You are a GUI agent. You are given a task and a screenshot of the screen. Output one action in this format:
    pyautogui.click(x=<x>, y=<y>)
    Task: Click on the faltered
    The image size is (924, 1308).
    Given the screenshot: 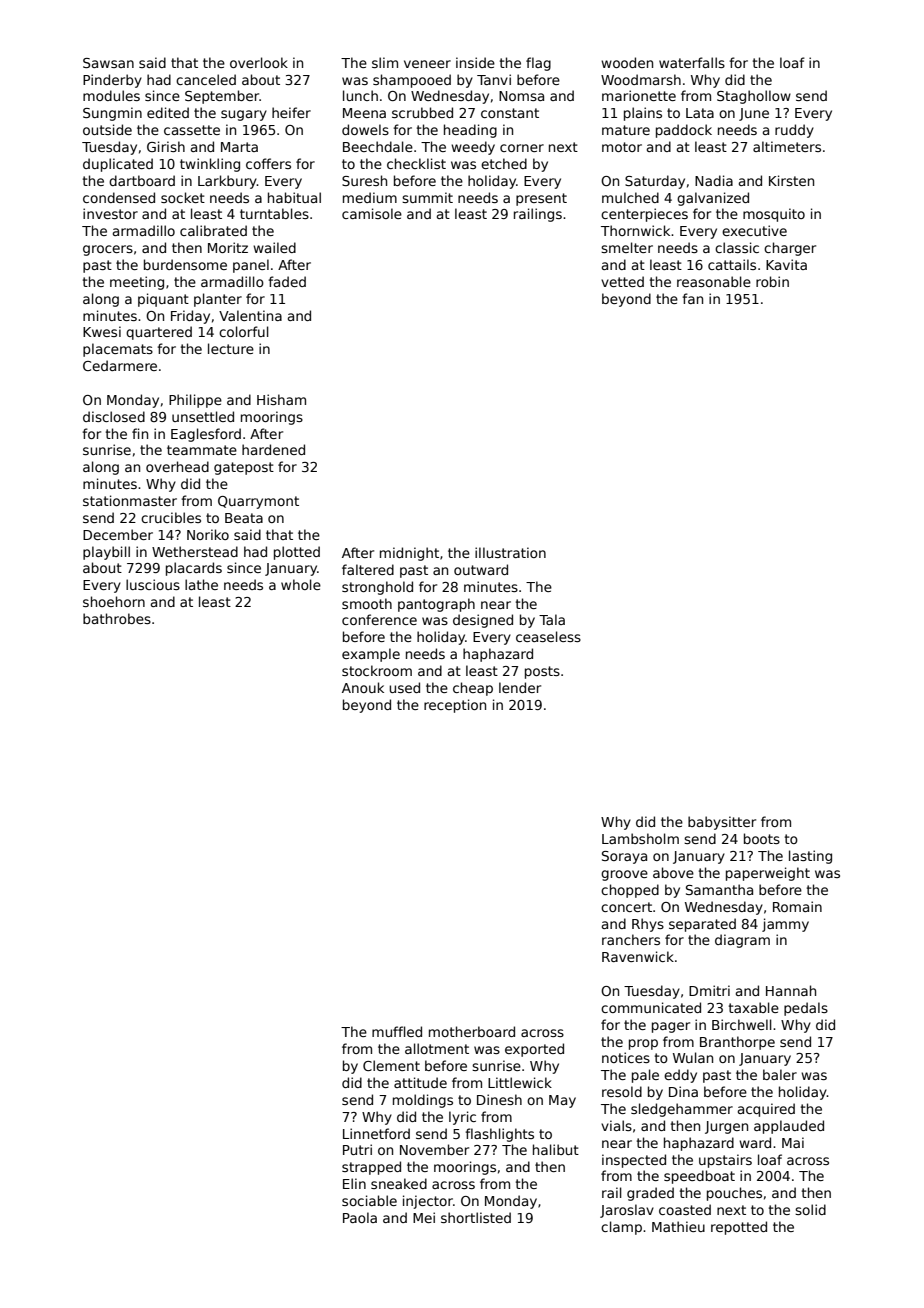 What is the action you would take?
    pyautogui.click(x=368, y=569)
